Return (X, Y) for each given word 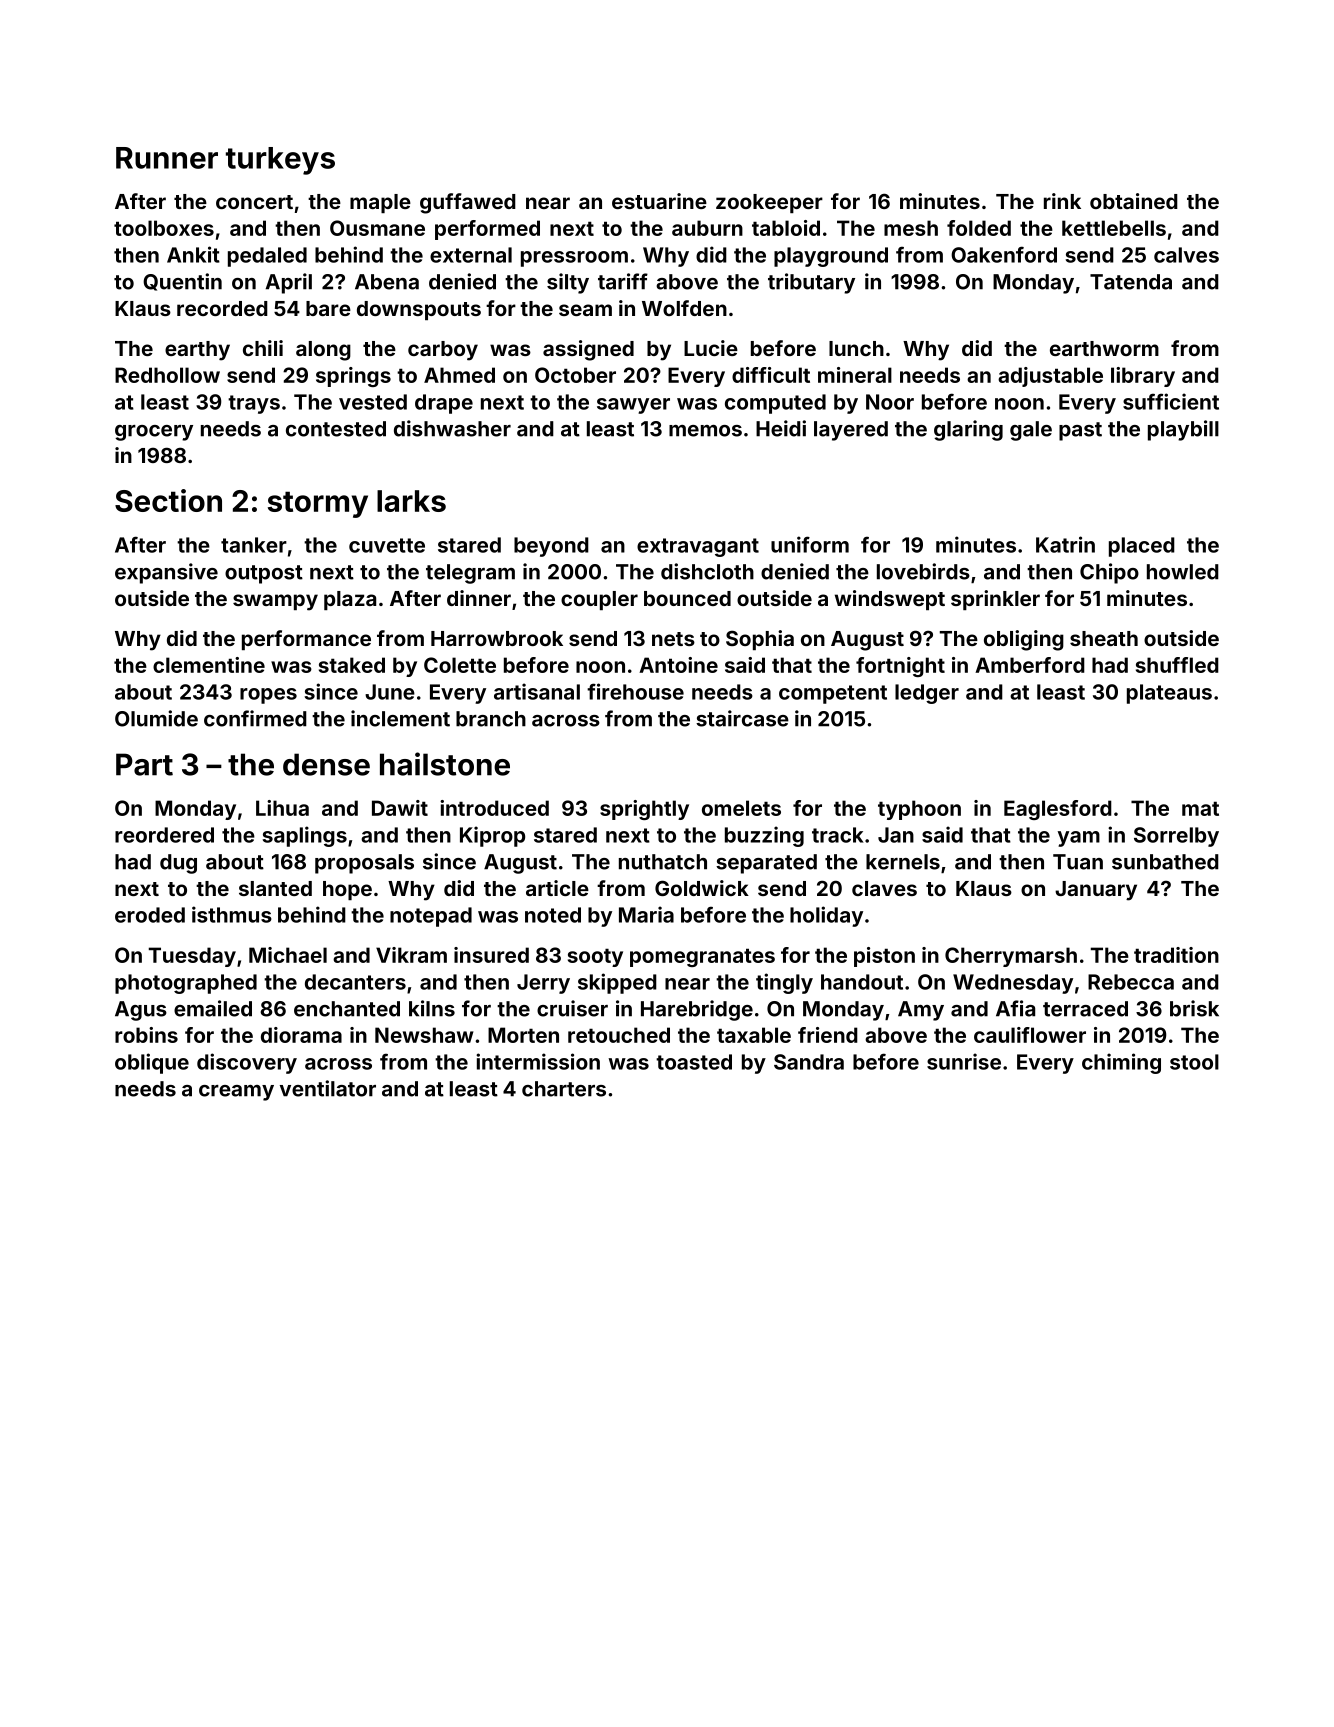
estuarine (659, 201)
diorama (301, 1035)
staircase (742, 718)
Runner (167, 158)
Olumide (156, 718)
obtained (1134, 201)
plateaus (1169, 694)
